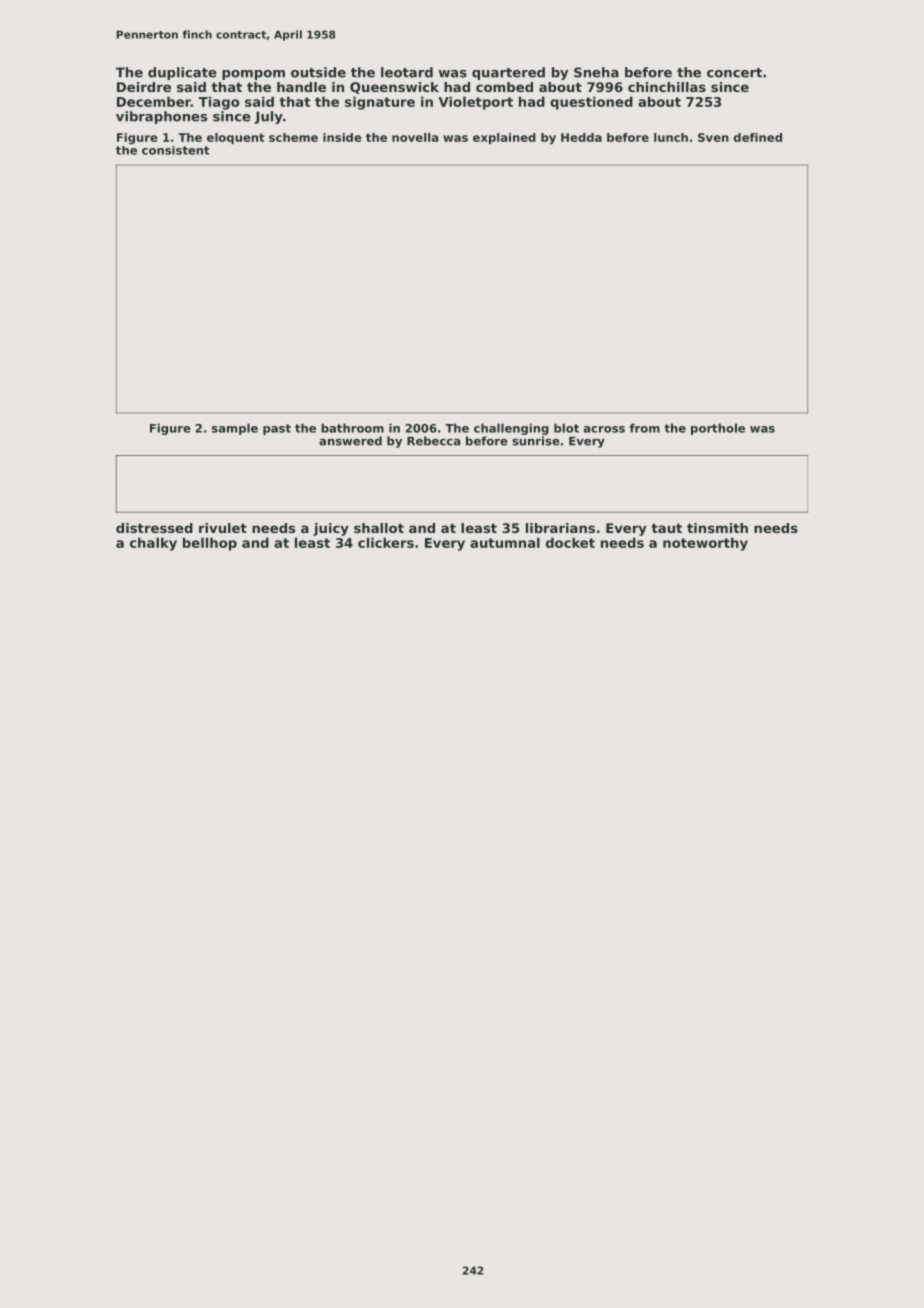 The height and width of the screenshot is (1308, 924). What do you see at coordinates (570, 542) in the screenshot?
I see `docket` at bounding box center [570, 542].
